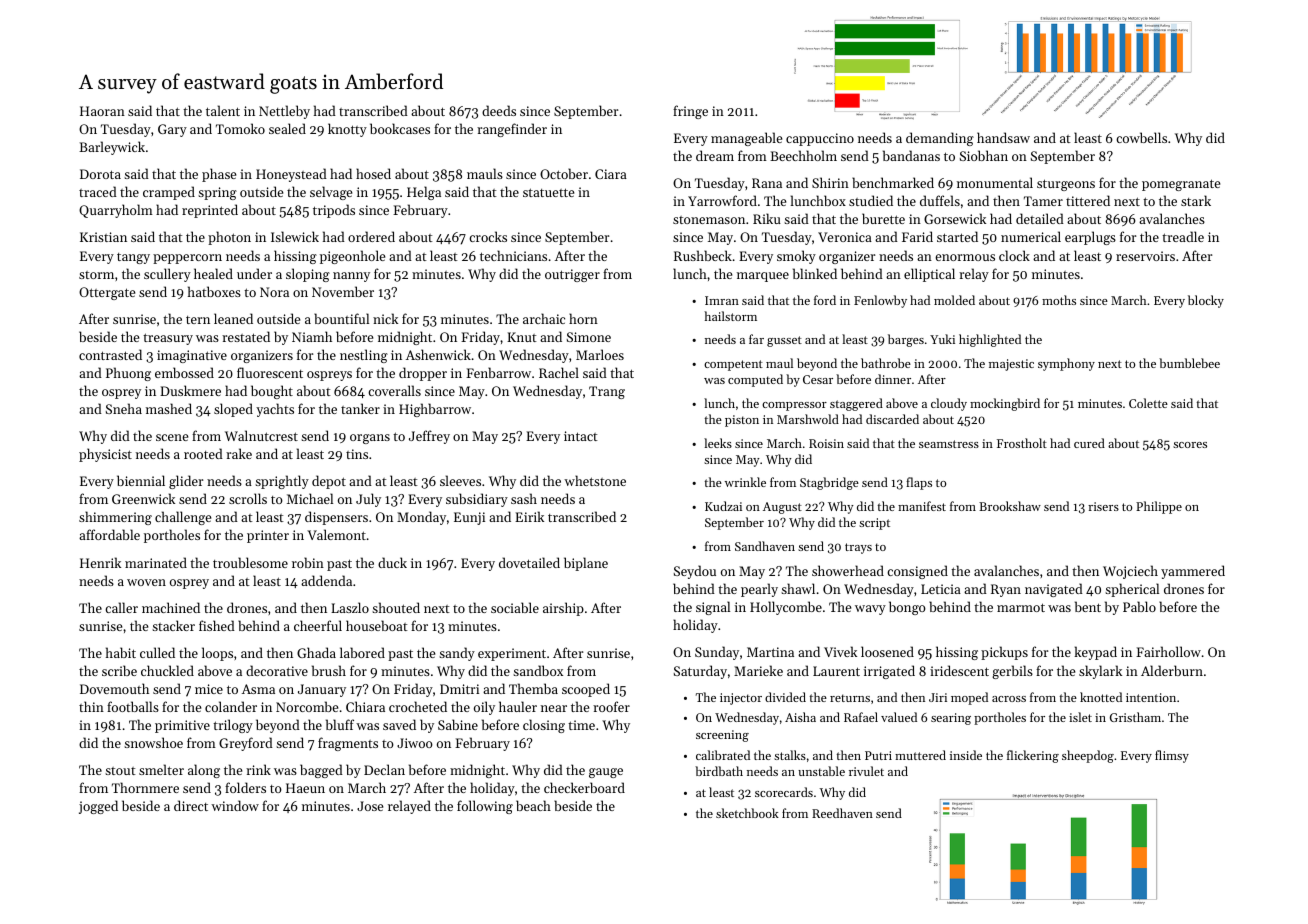 This document has height=924, width=1308. I want to click on Jose, so click(370, 806).
